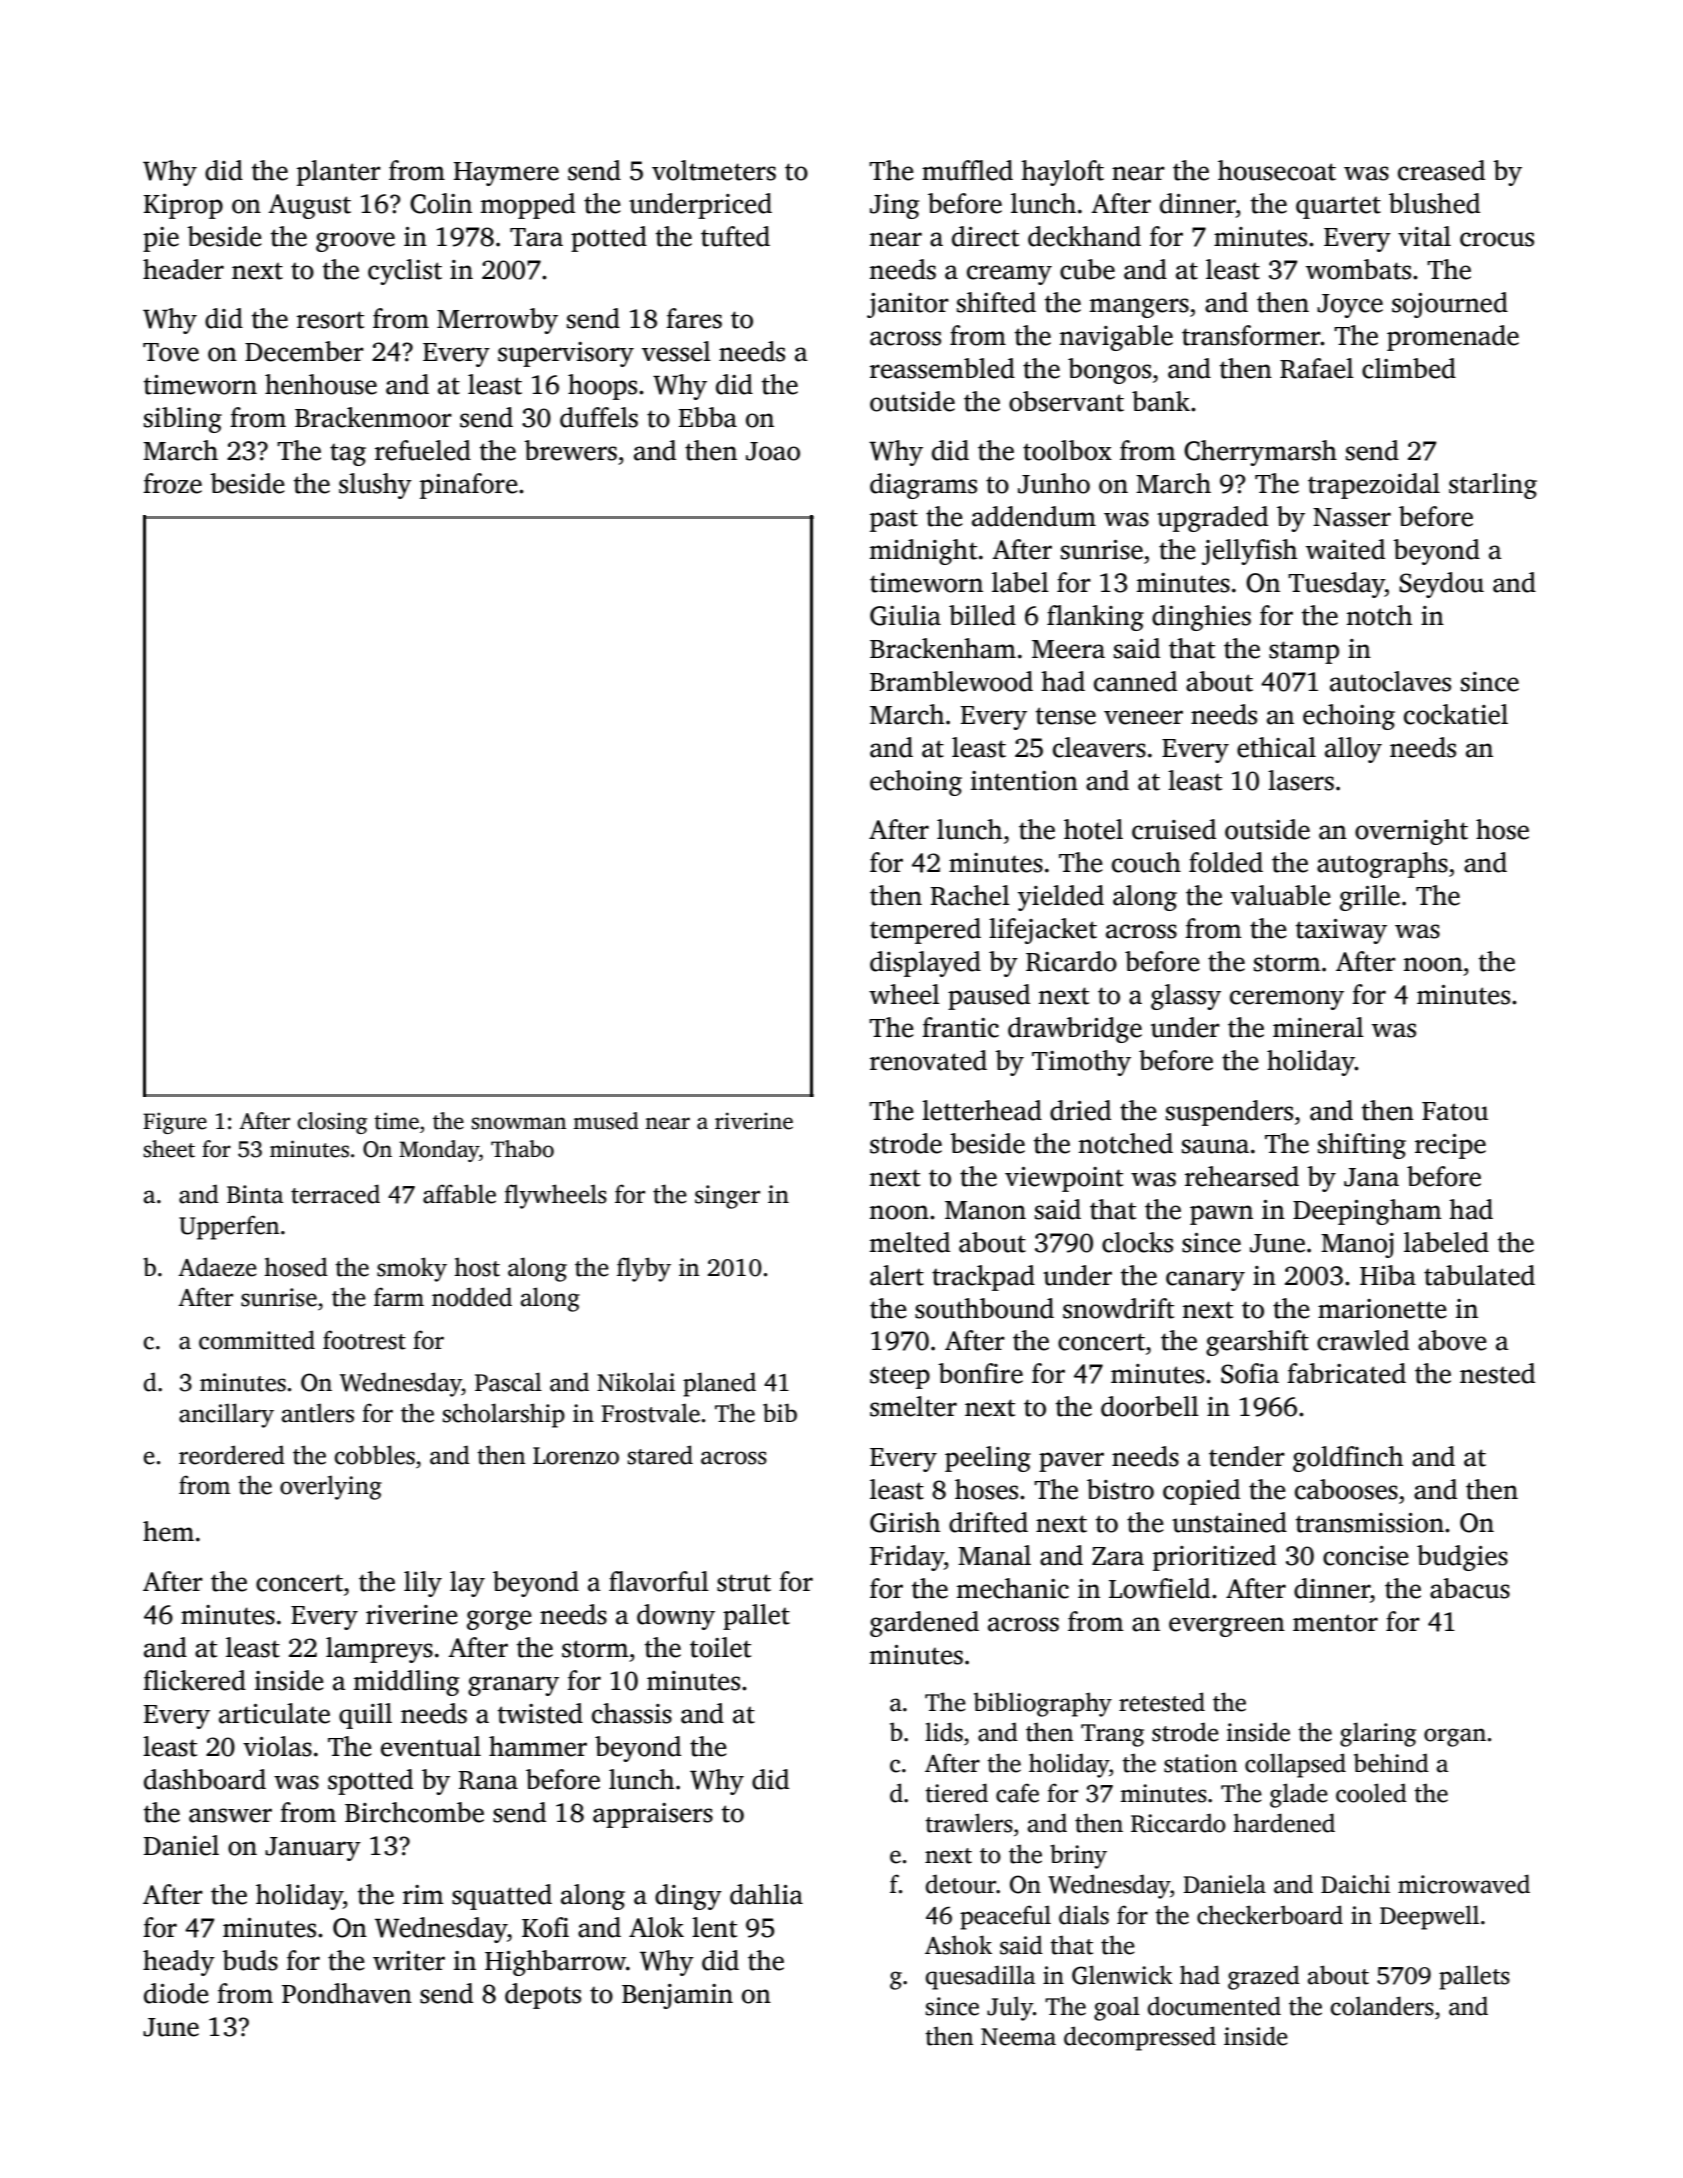  I want to click on nodded, so click(472, 1297).
